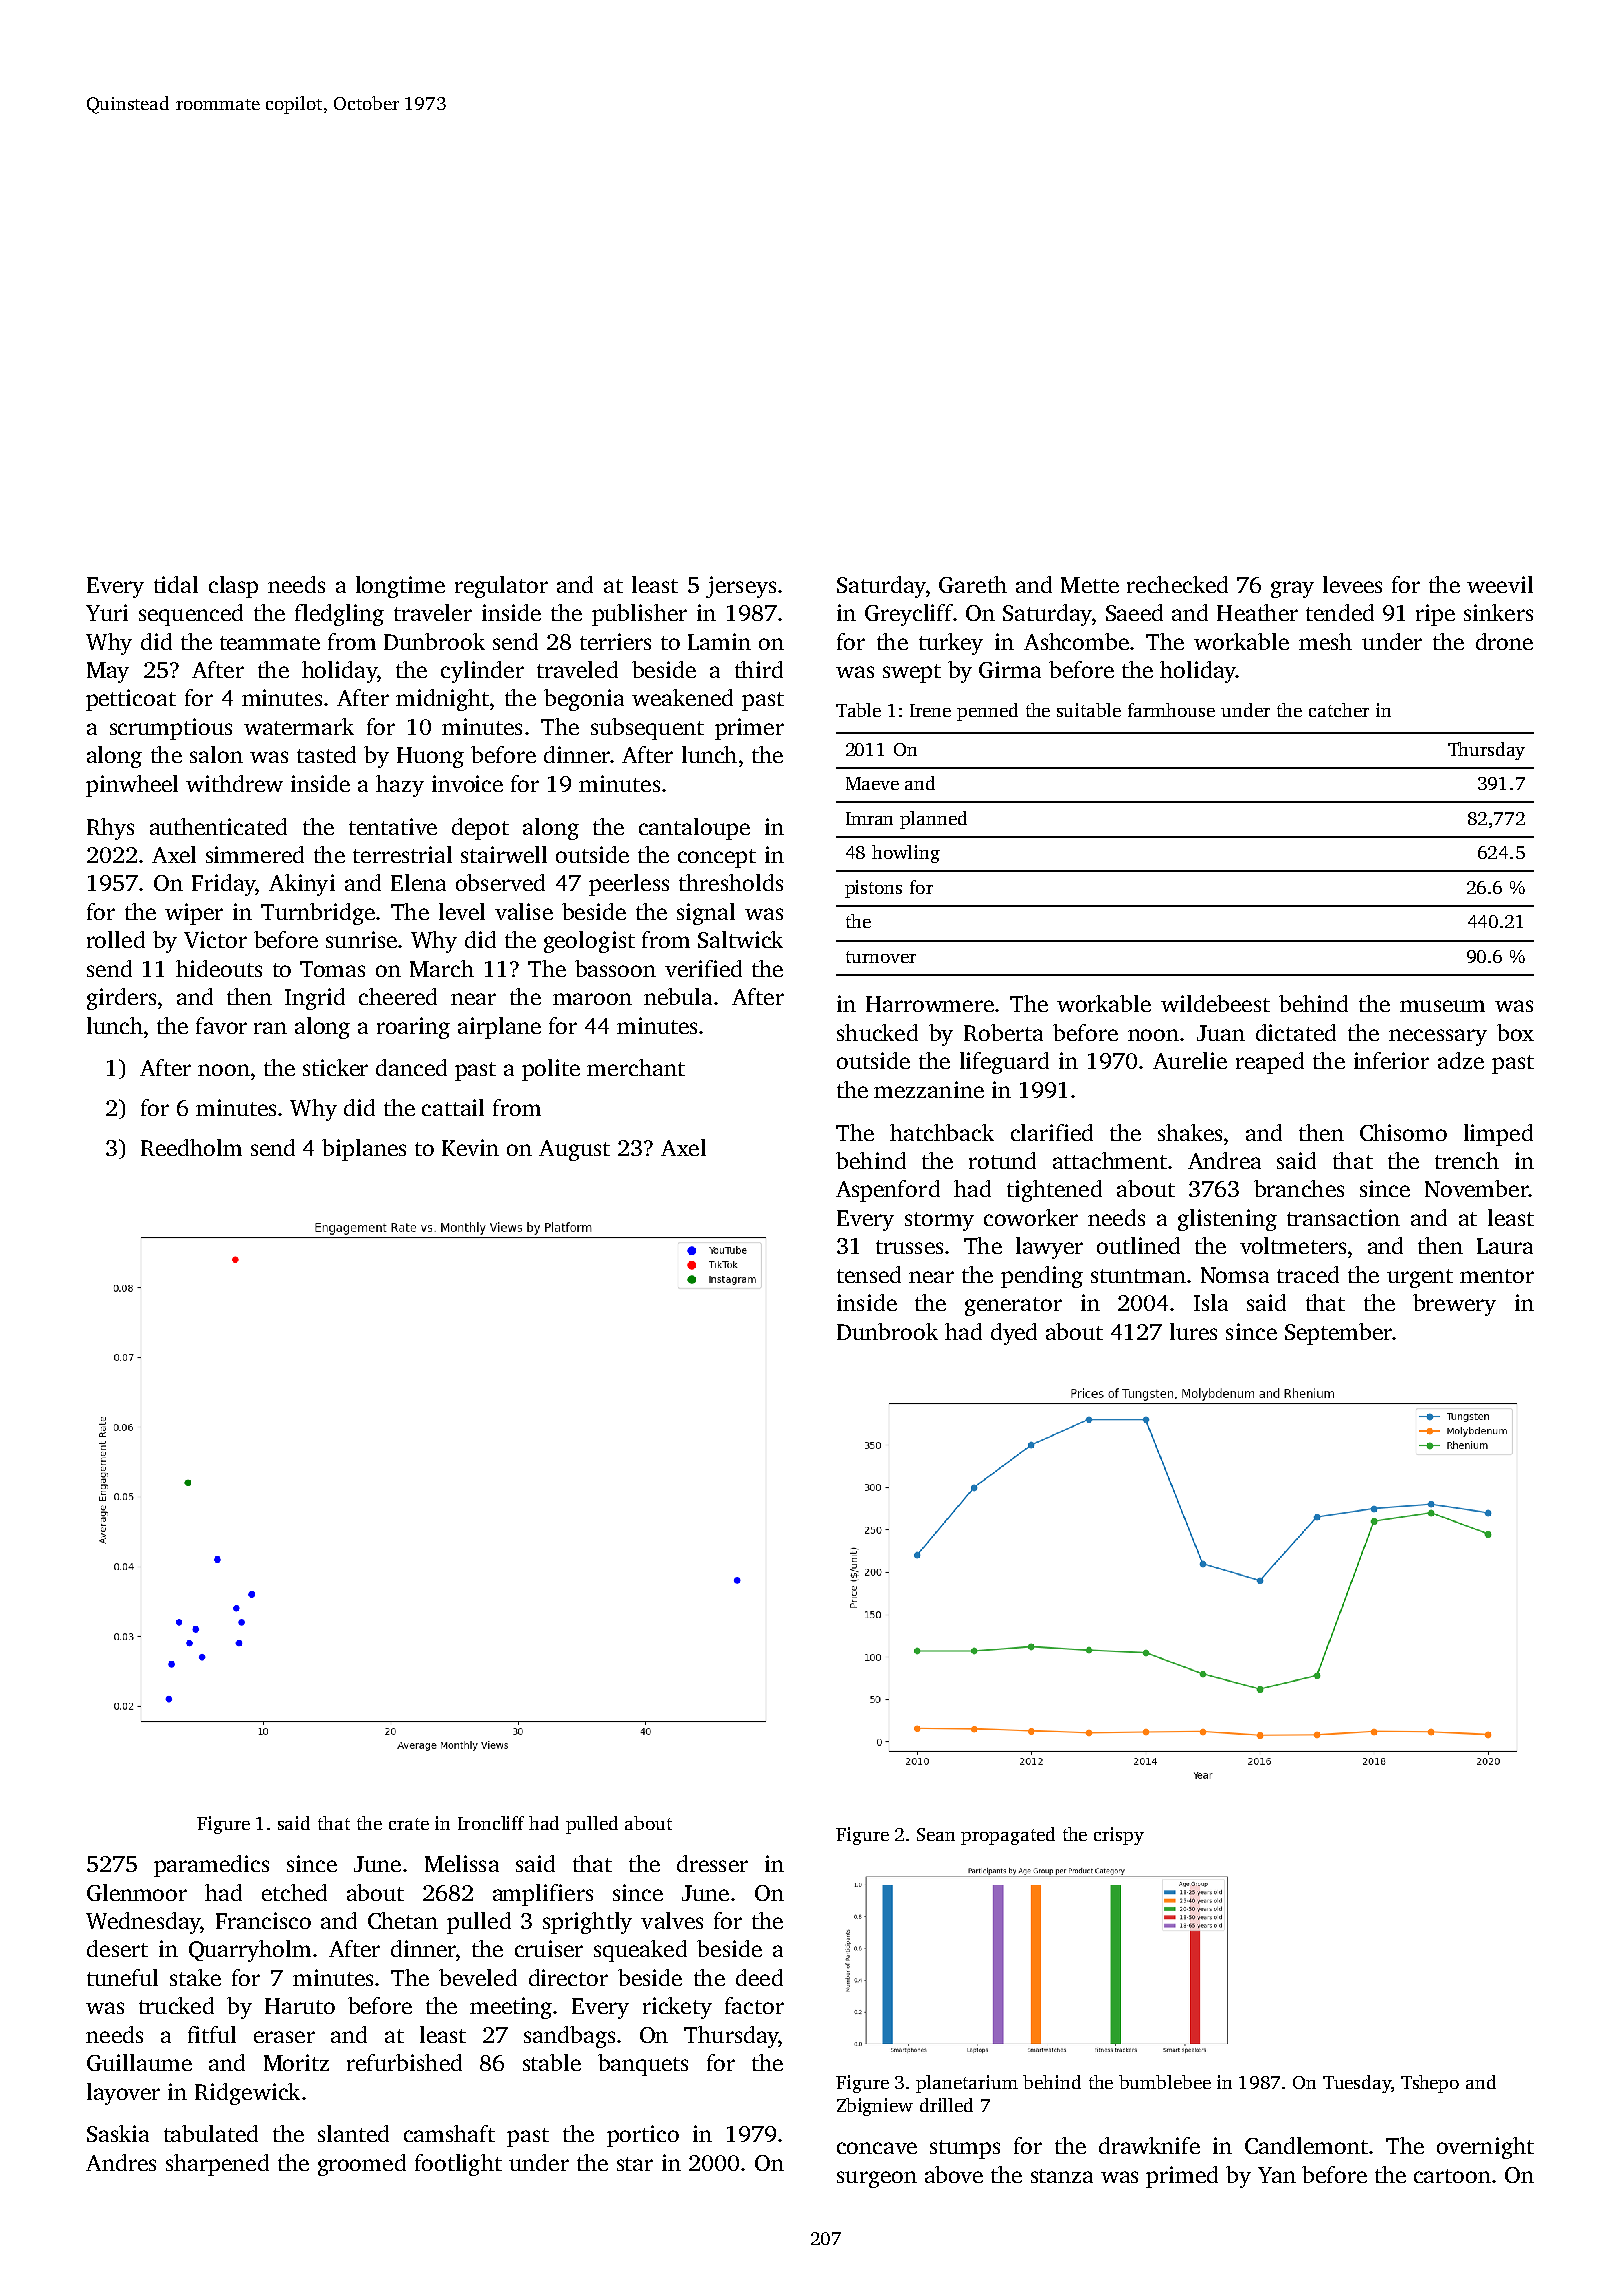  What do you see at coordinates (470, 1147) in the screenshot?
I see `Kevin` at bounding box center [470, 1147].
